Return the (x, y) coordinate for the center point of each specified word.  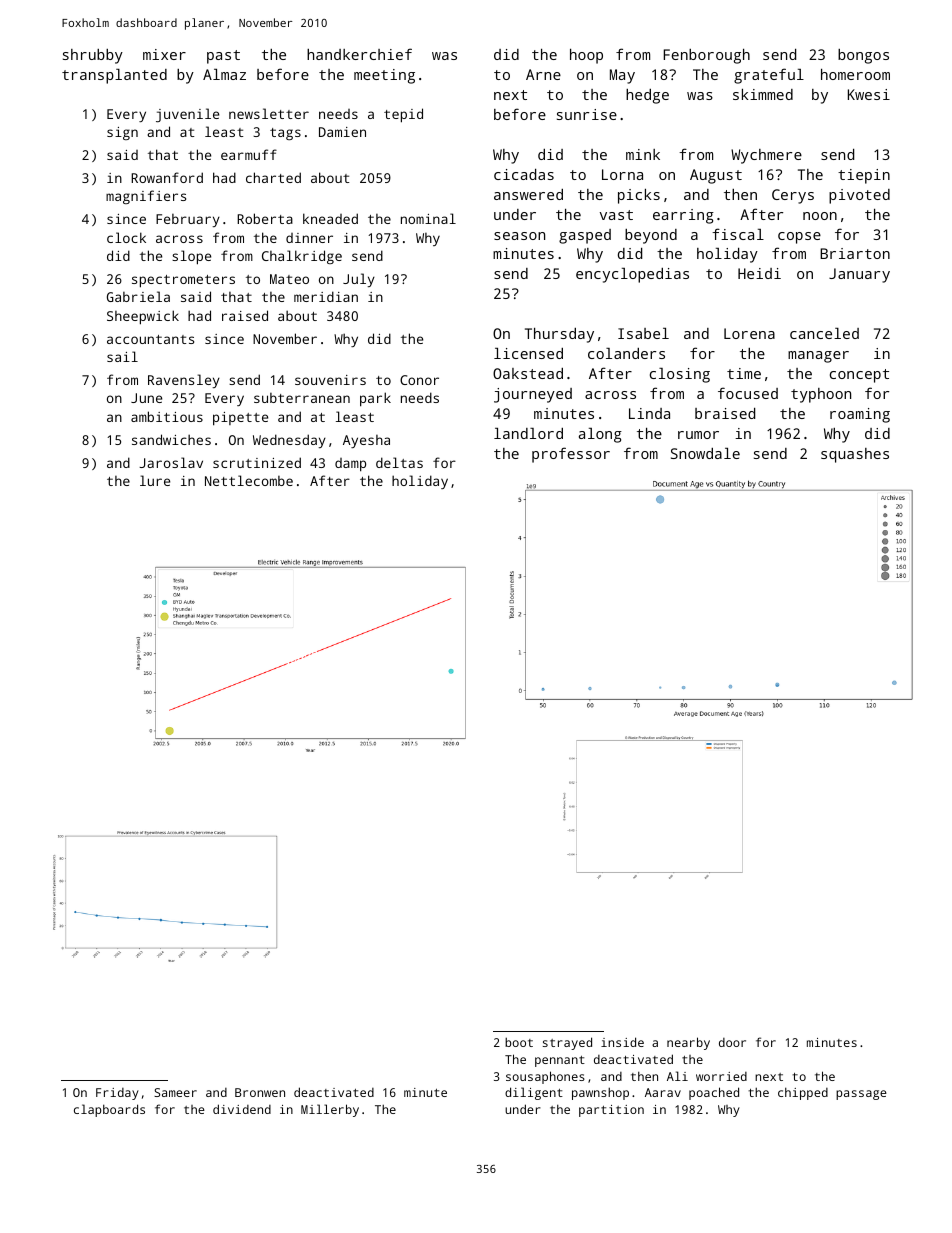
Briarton (855, 253)
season (519, 236)
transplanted (114, 76)
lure (155, 480)
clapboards (109, 1110)
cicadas (524, 174)
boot (519, 1042)
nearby (688, 1043)
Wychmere (766, 156)
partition (611, 1111)
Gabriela (138, 296)
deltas (399, 462)
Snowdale (705, 453)
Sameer (175, 1092)
